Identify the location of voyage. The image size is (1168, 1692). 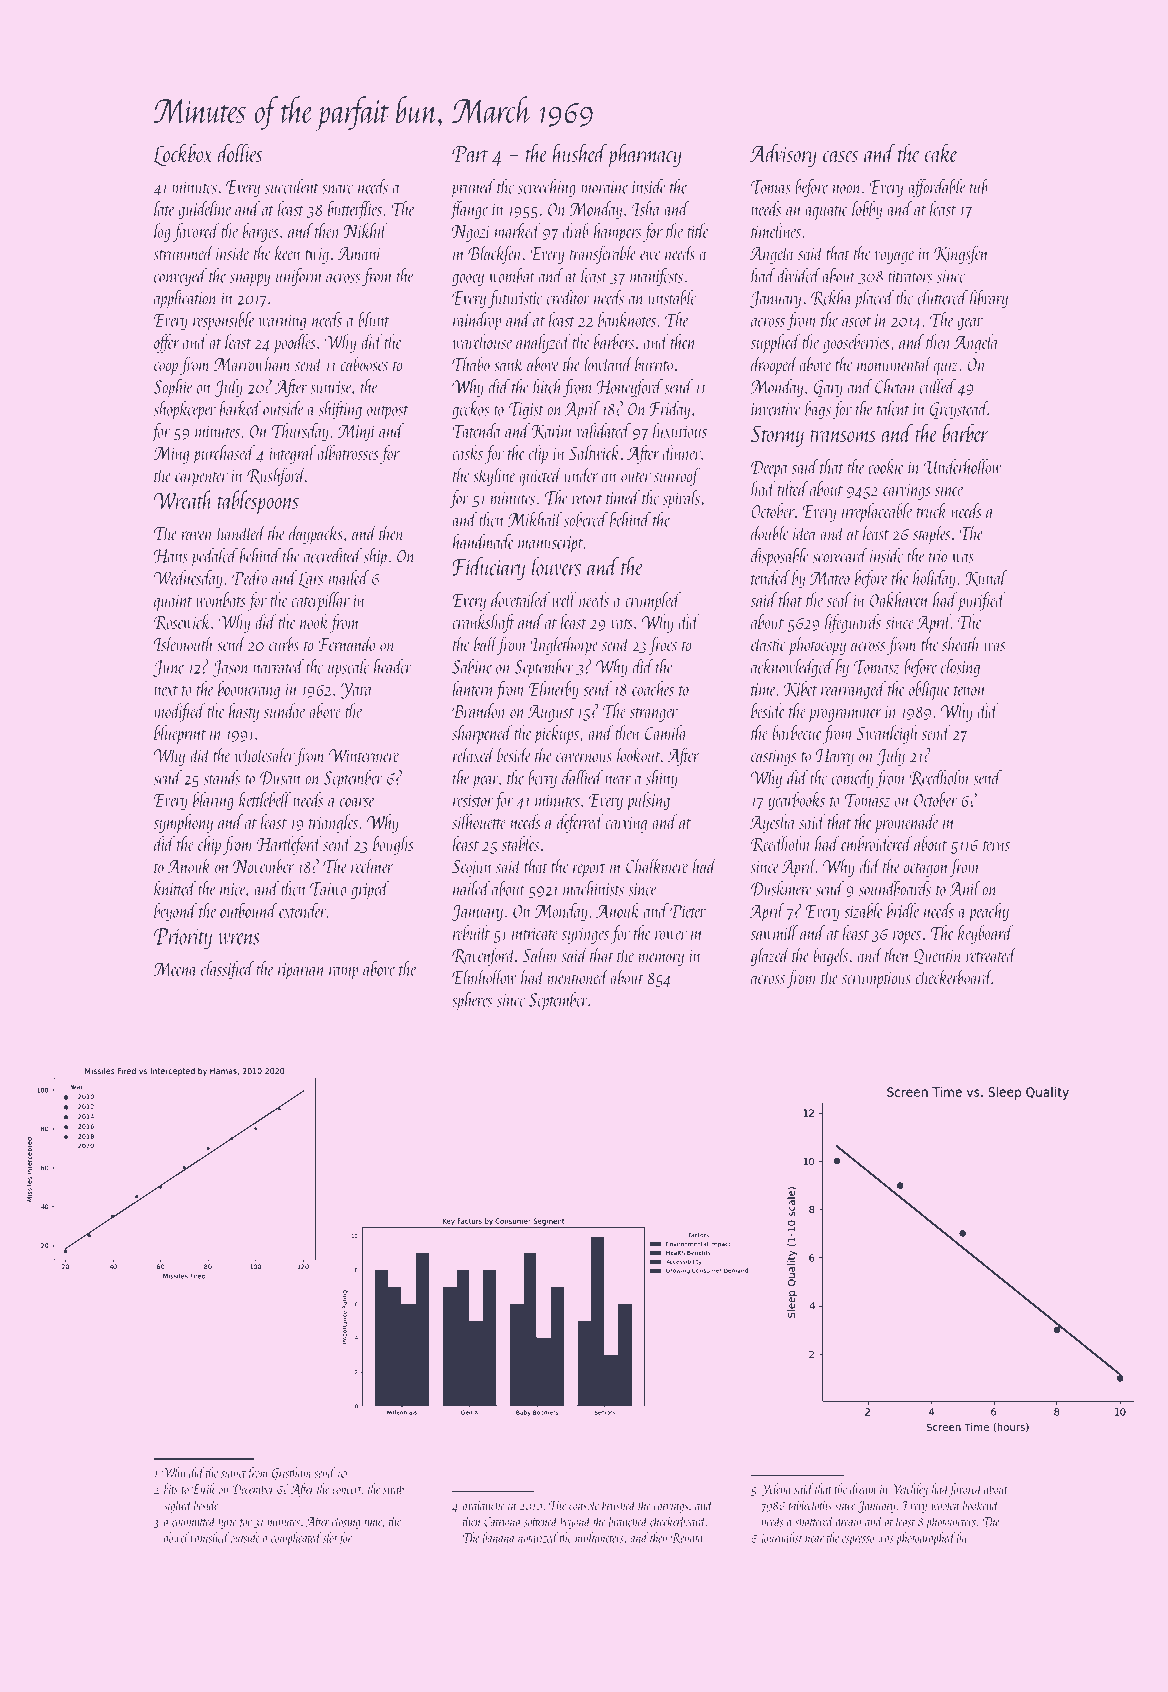
(894, 257).
